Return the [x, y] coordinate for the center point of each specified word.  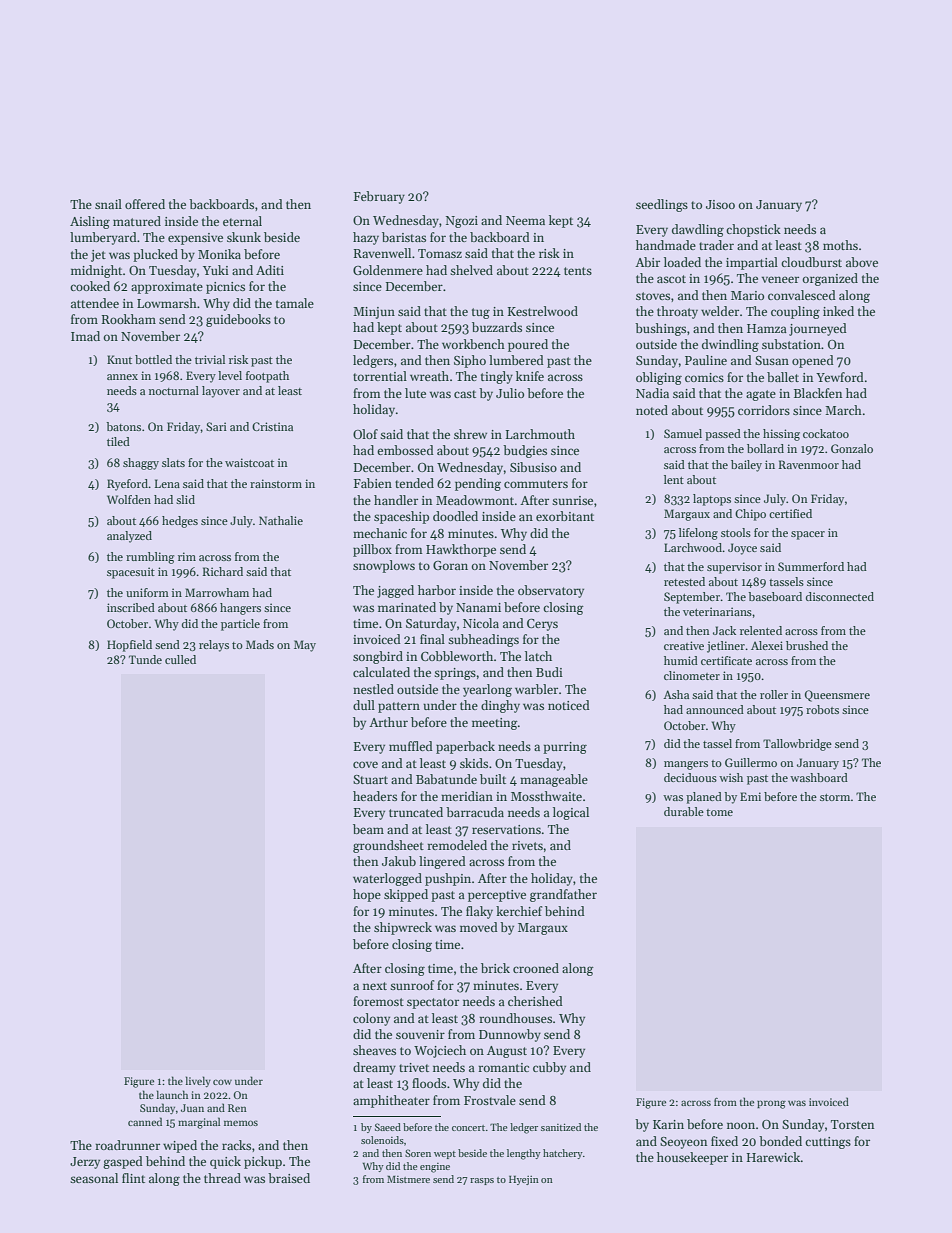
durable [684, 811]
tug [481, 313]
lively [198, 1081]
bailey [746, 466]
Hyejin [524, 1180]
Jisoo [720, 204]
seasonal [94, 1178]
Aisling [90, 222]
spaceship [401, 517]
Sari [216, 426]
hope [367, 895]
